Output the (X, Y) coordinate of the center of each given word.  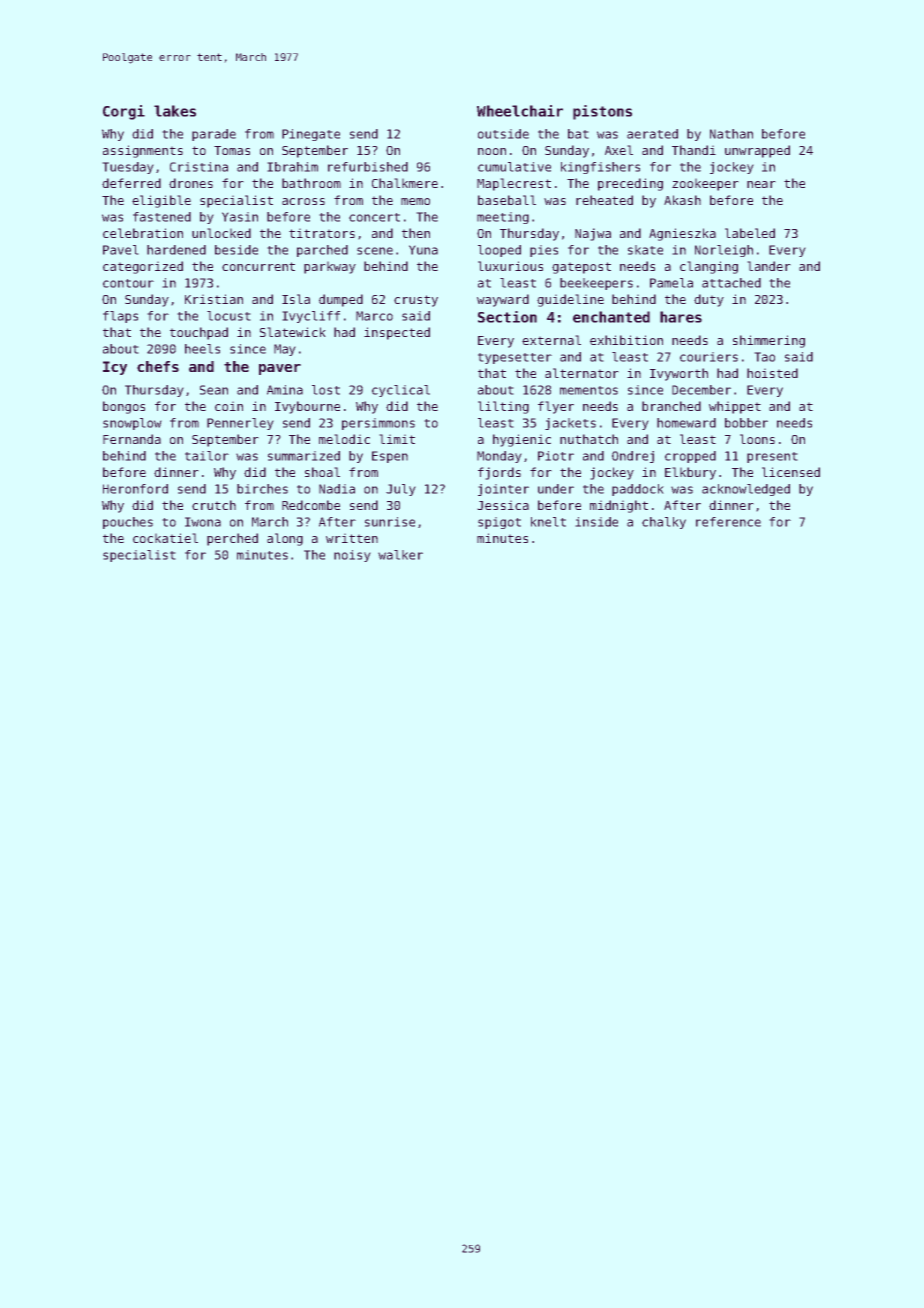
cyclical (401, 391)
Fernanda (132, 439)
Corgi (124, 112)
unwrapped (757, 151)
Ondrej (633, 457)
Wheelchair (520, 111)
